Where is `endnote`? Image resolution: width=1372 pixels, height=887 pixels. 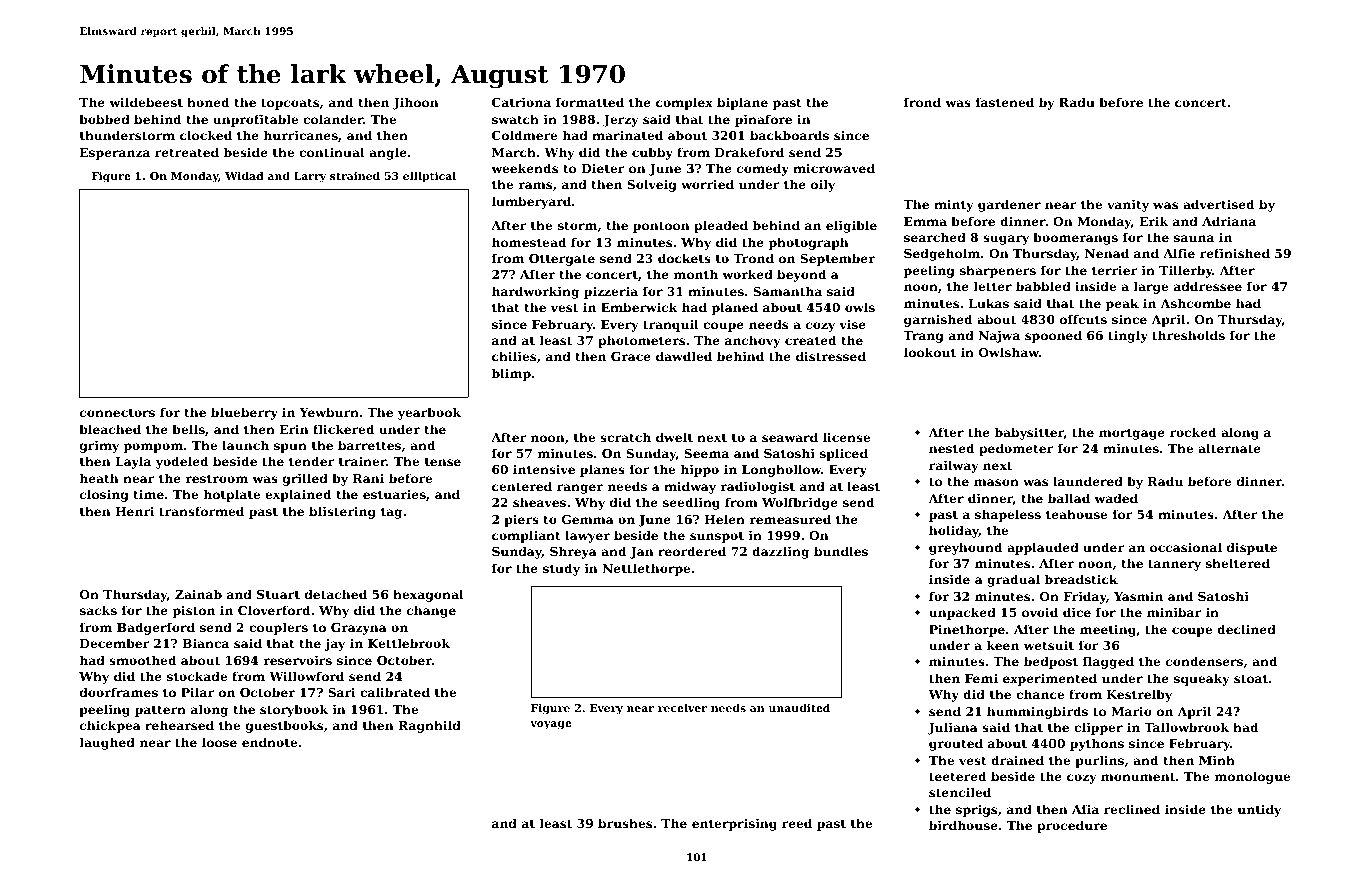
endnote is located at coordinates (269, 742).
